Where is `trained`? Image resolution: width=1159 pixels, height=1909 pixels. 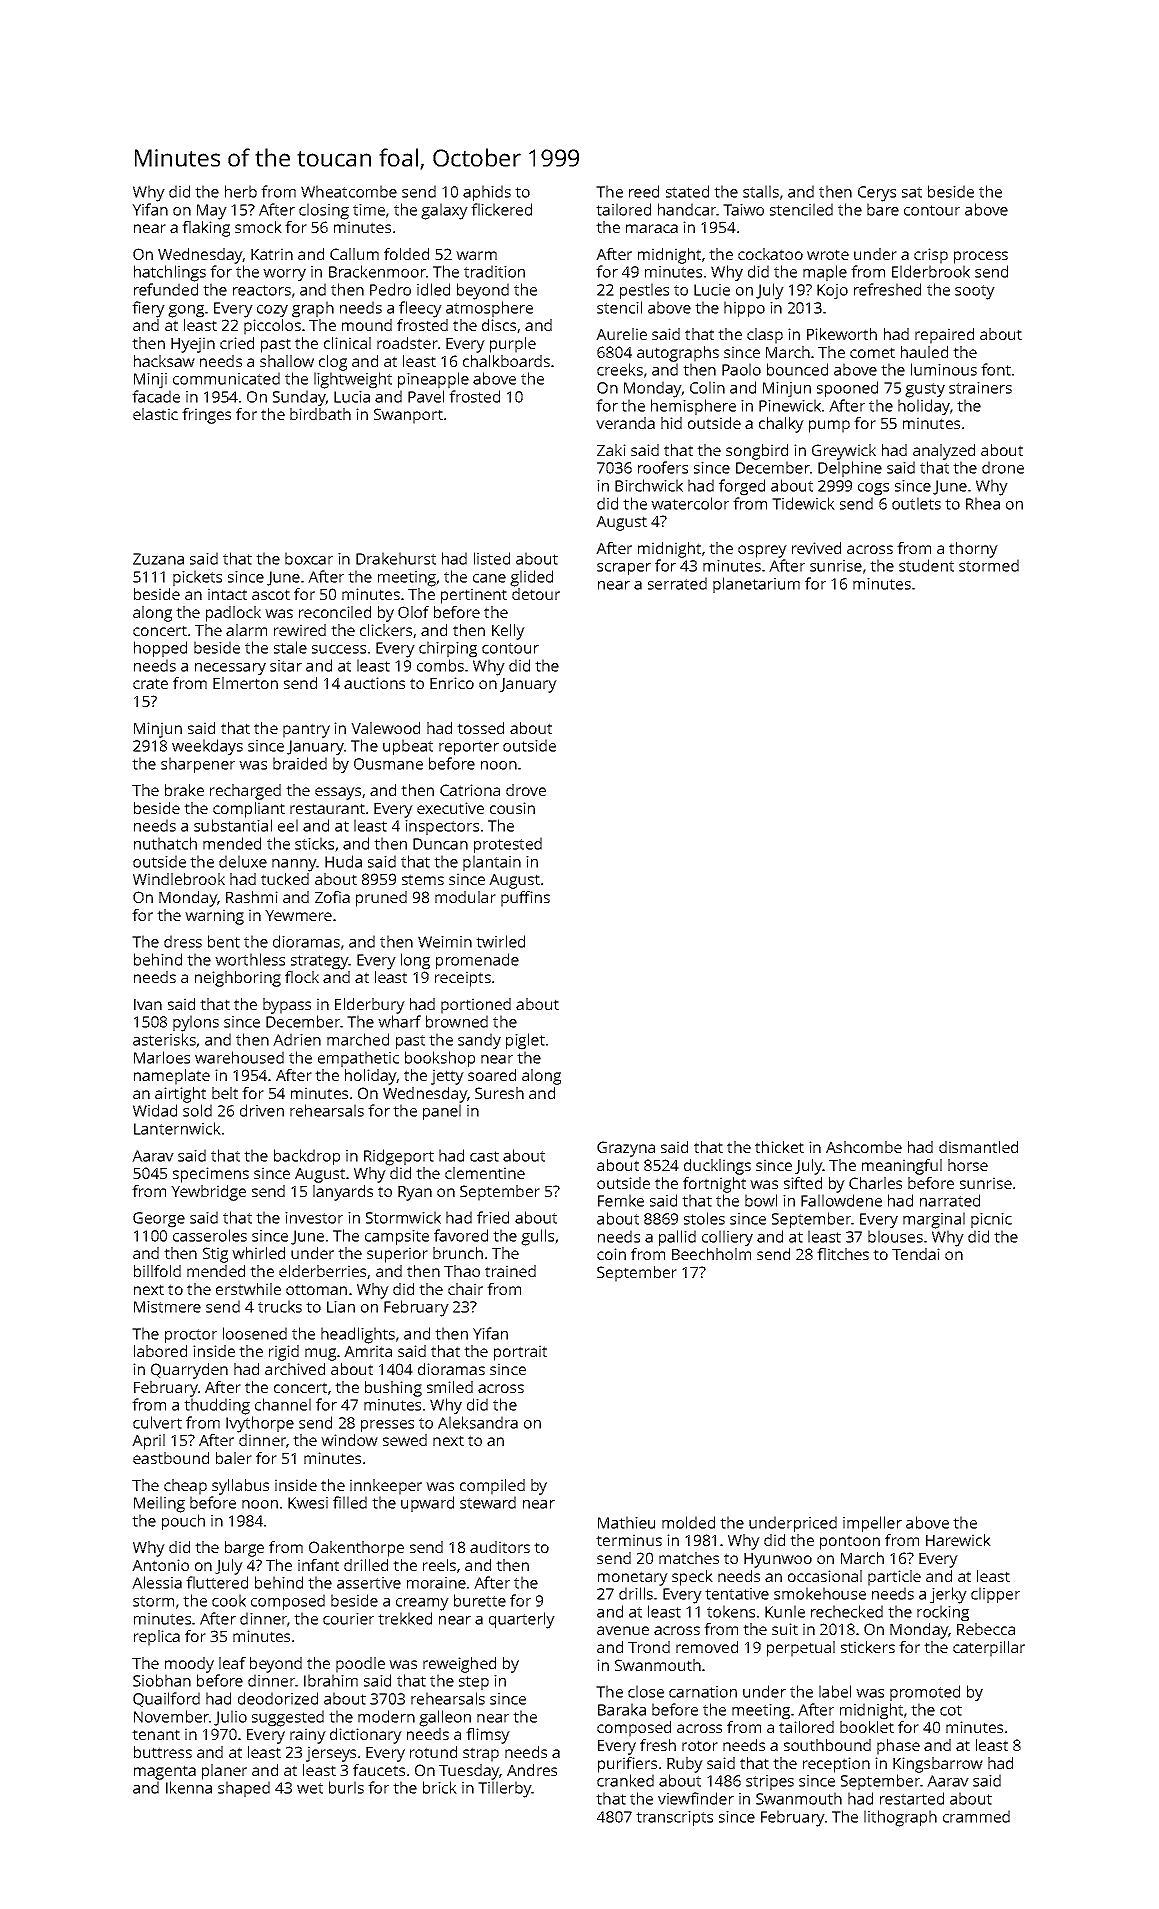
trained is located at coordinates (510, 1271).
